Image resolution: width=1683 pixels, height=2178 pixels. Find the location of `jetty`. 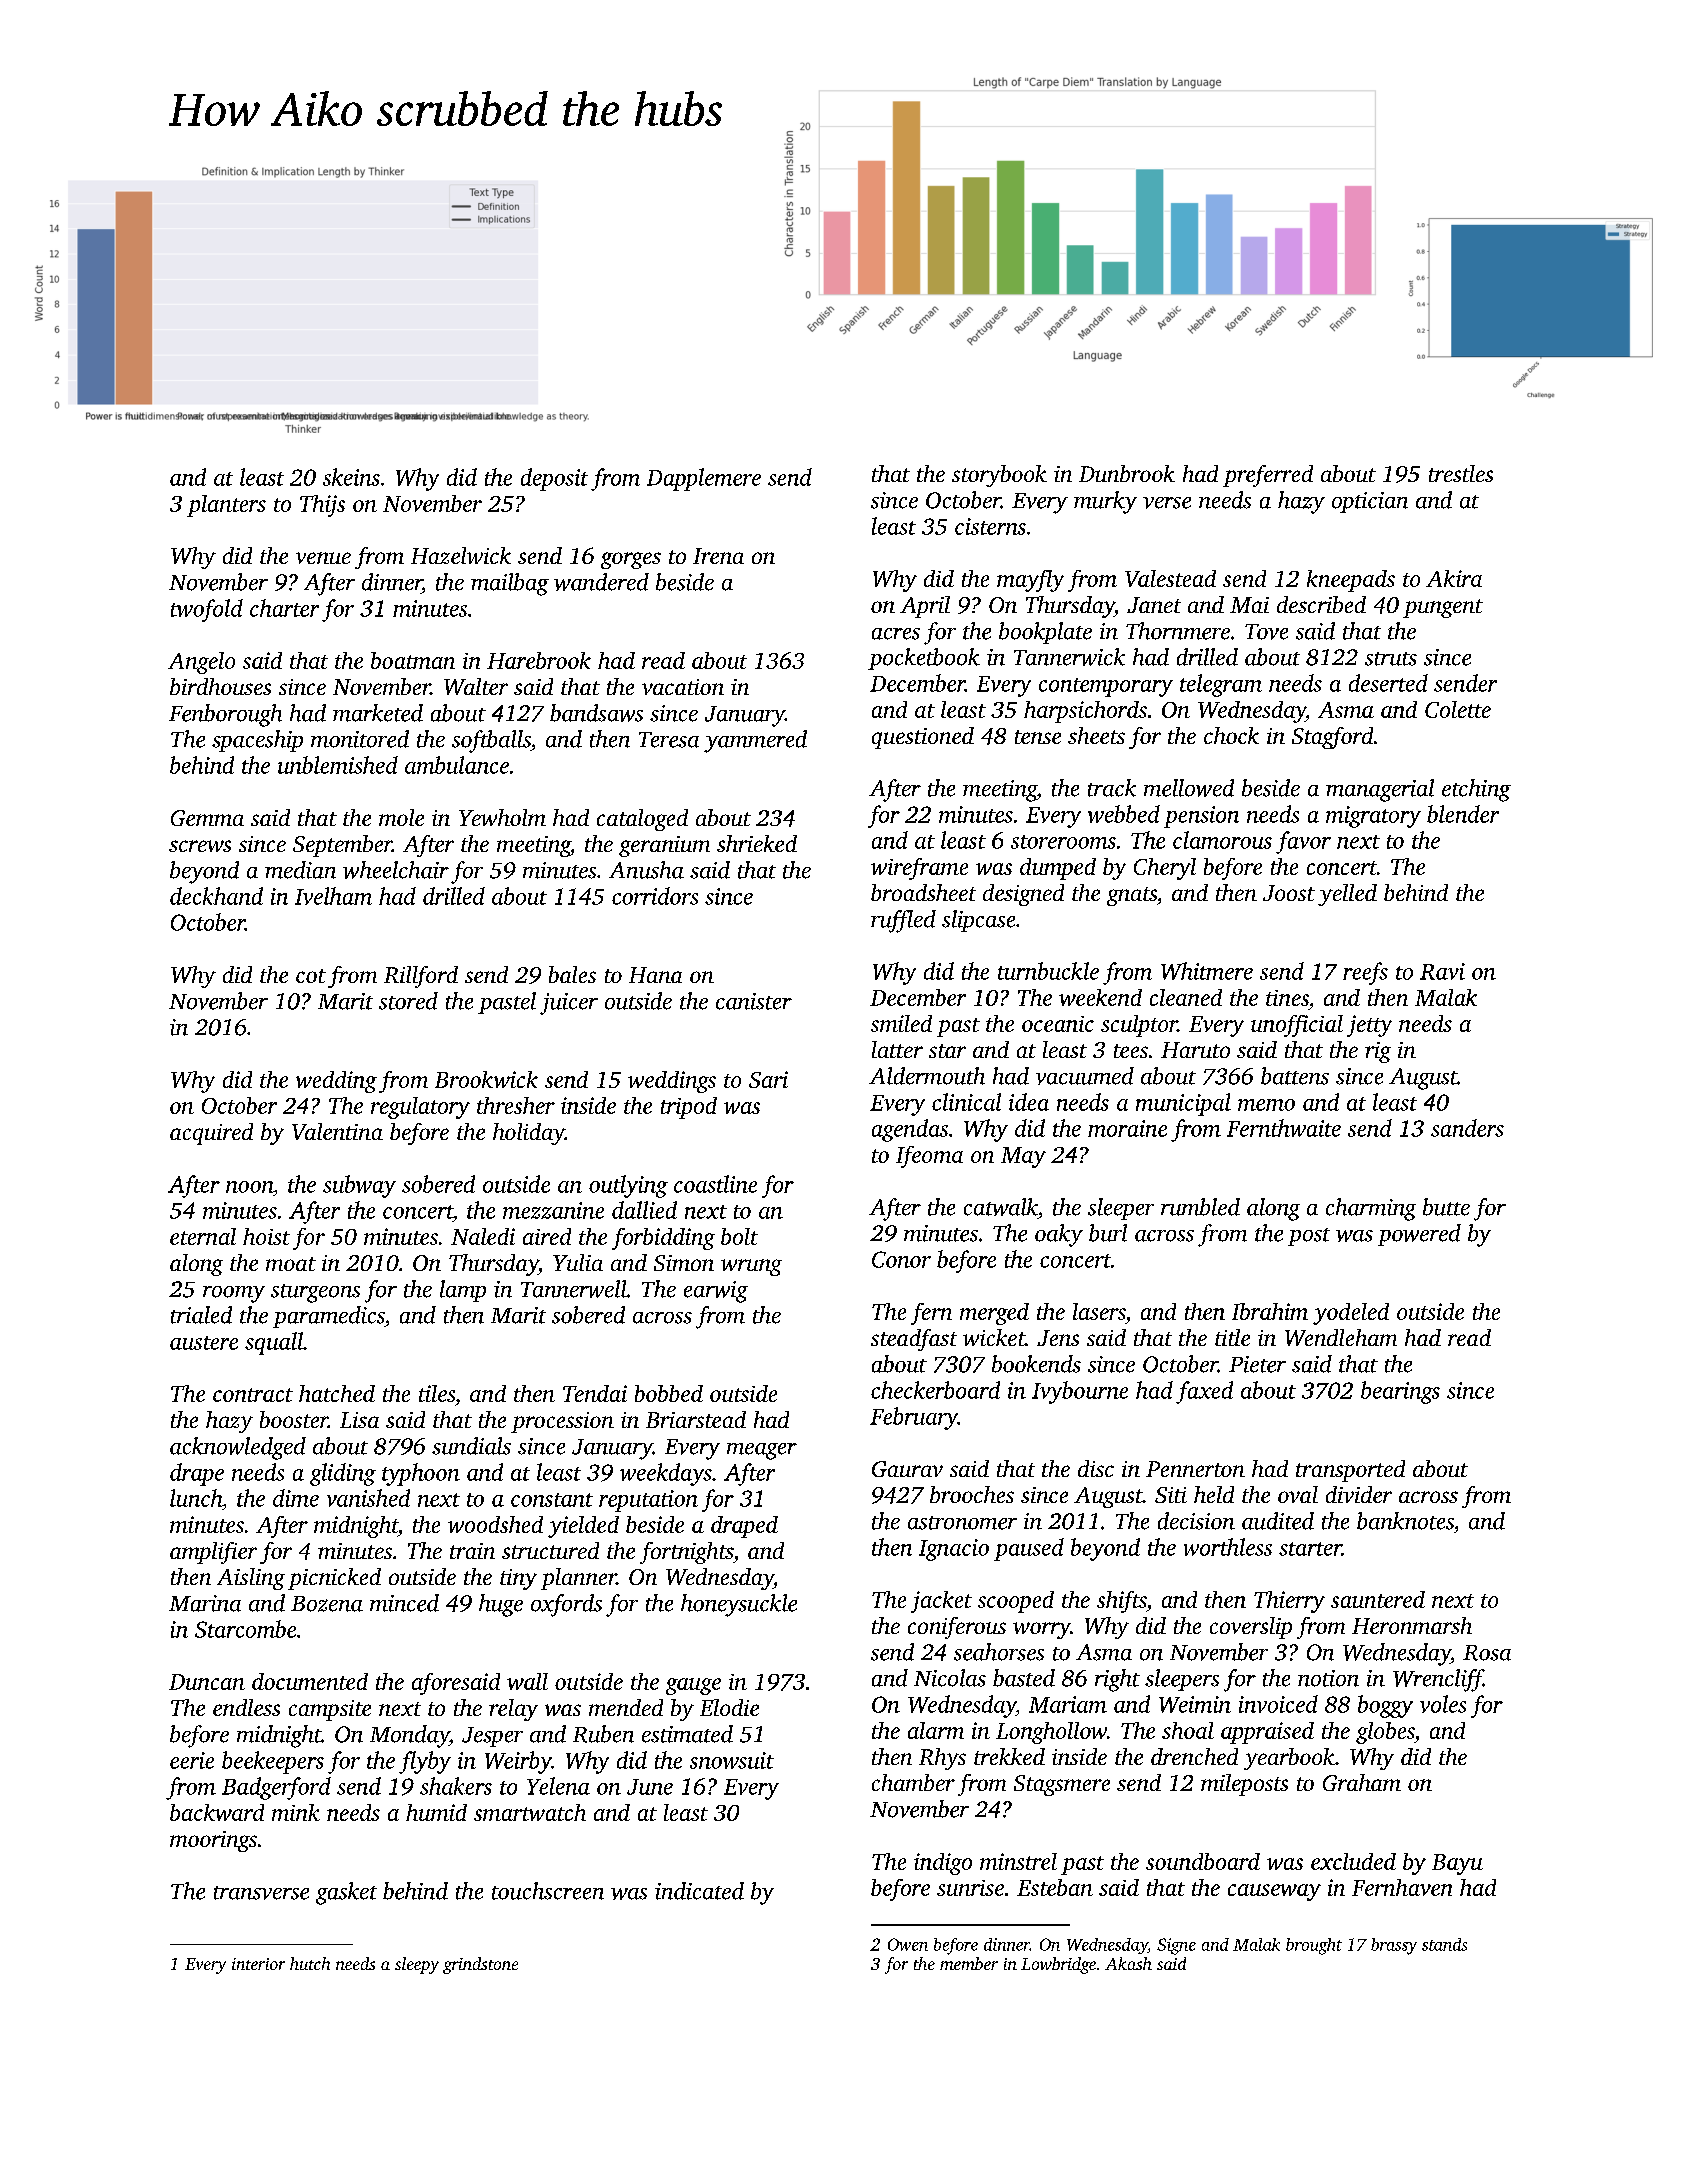

jetty is located at coordinates (1369, 1026).
